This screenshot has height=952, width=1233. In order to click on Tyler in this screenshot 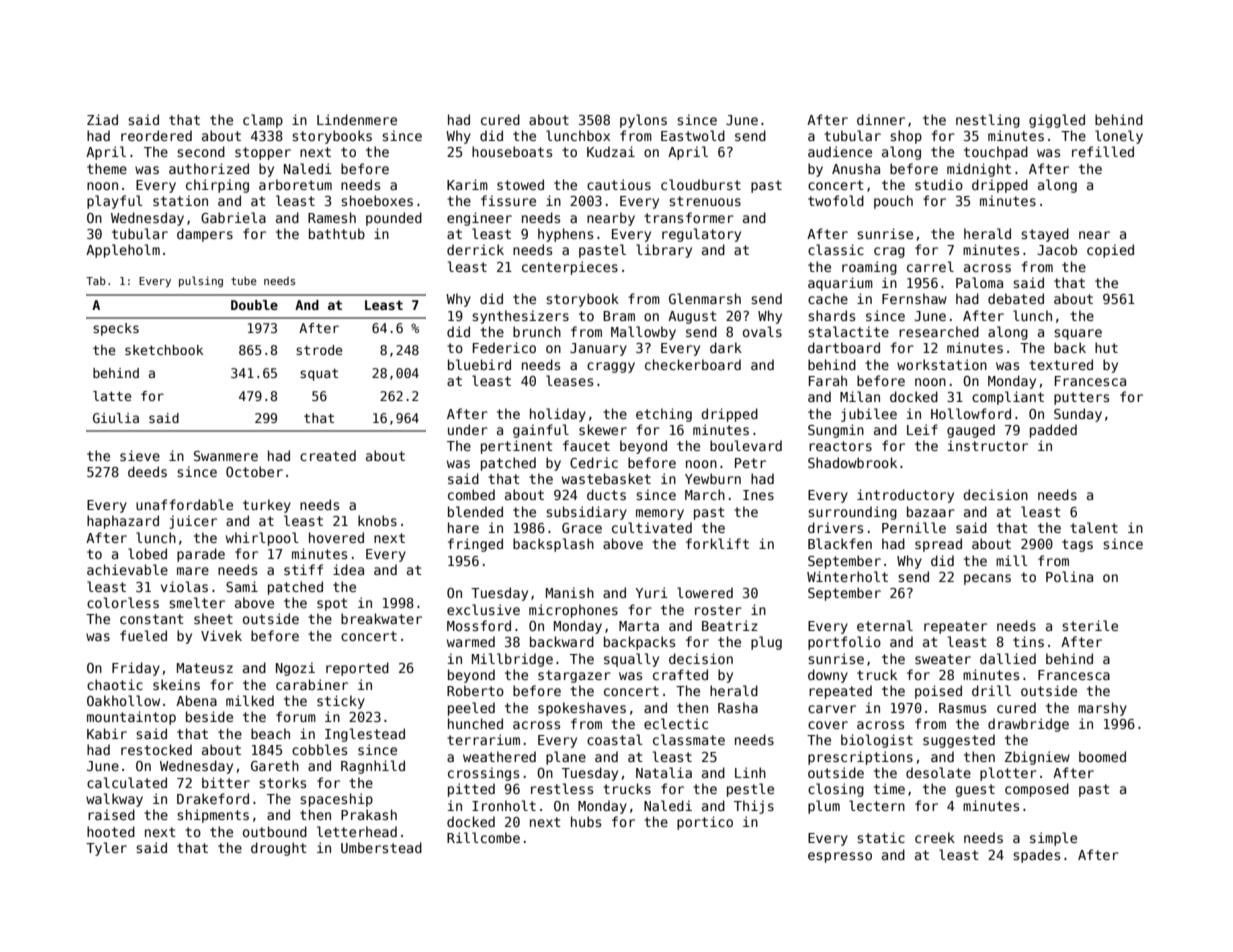, I will do `click(106, 849)`.
